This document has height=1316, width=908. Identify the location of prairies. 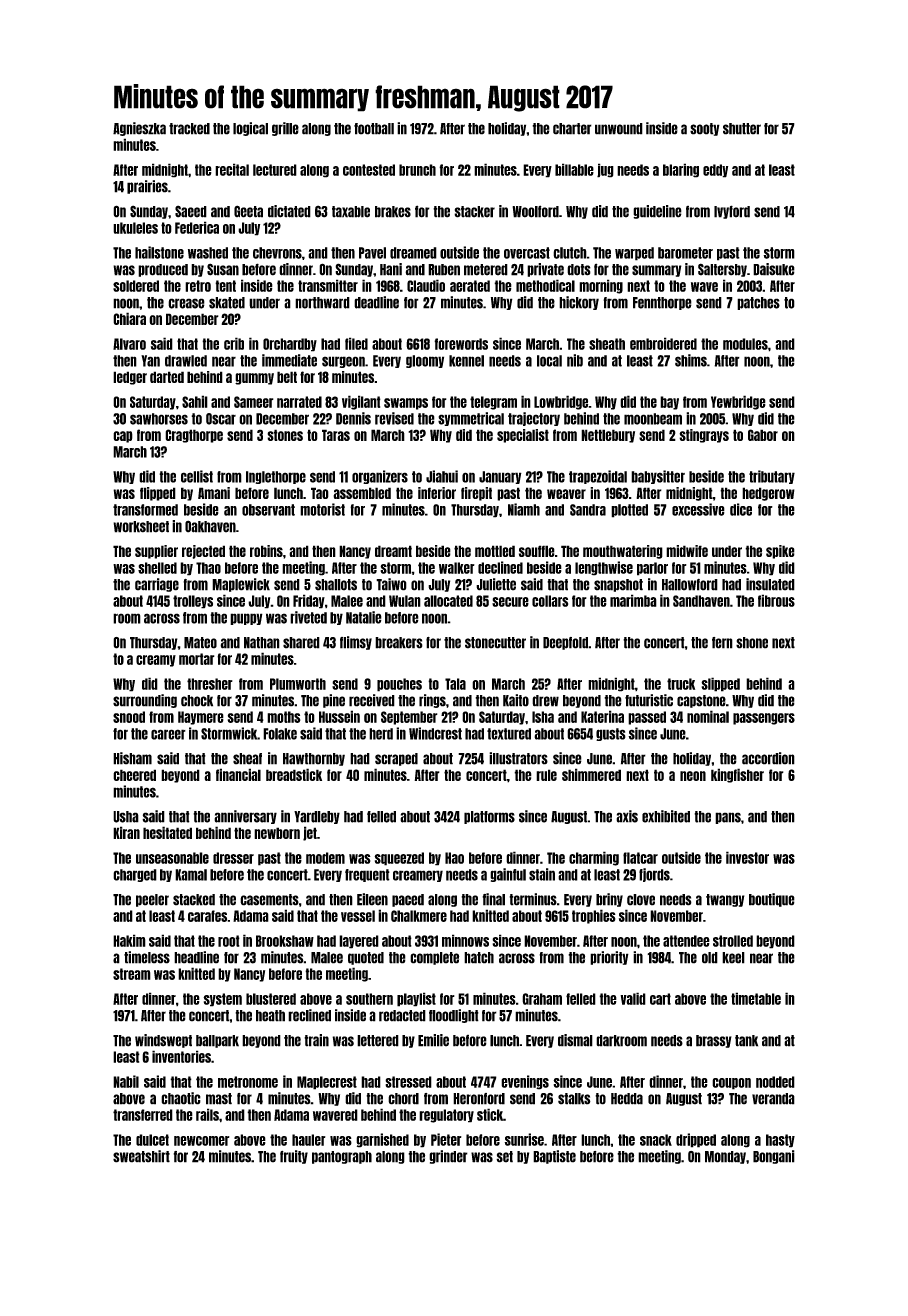
(147, 187).
